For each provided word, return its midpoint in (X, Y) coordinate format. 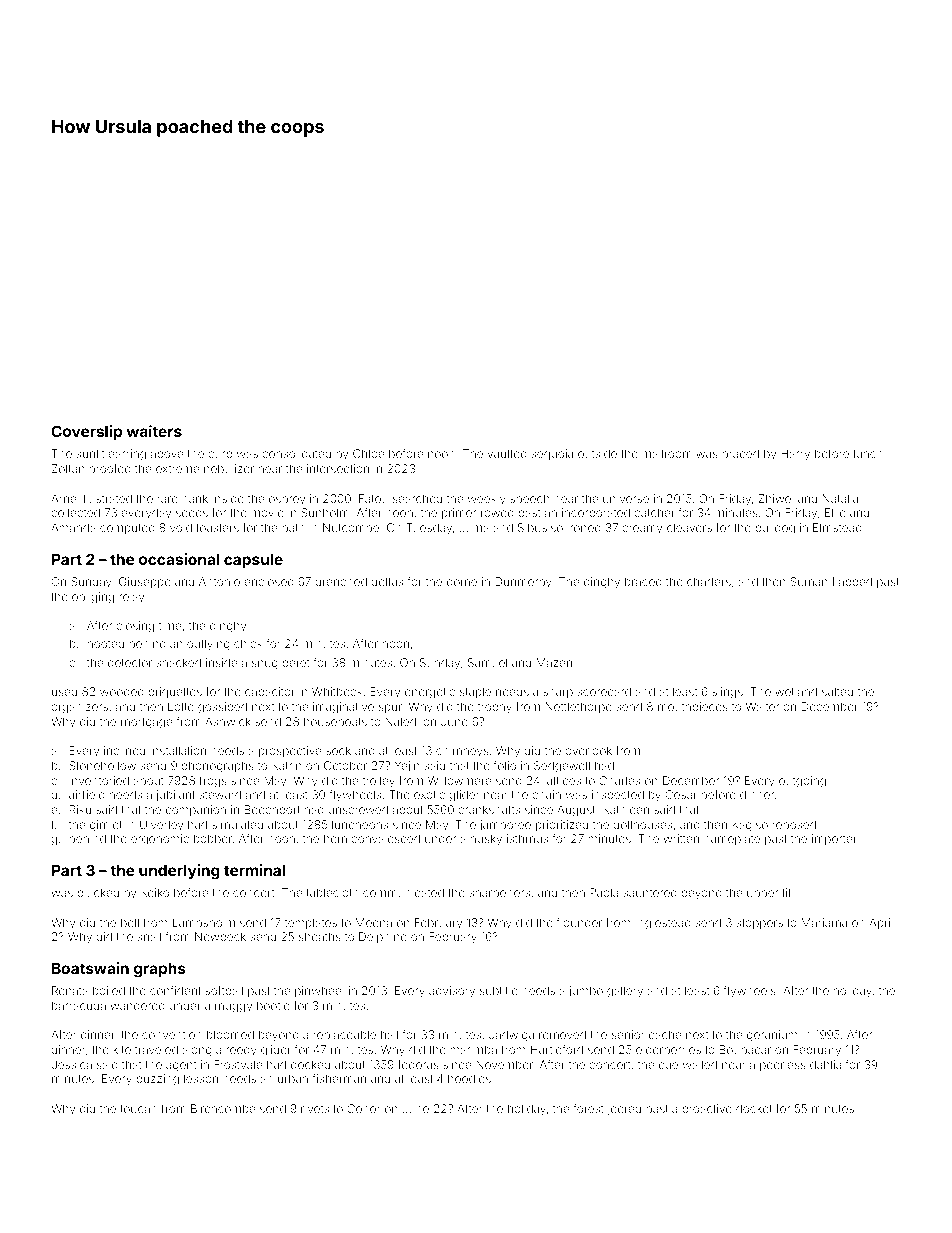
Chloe (368, 453)
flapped (852, 582)
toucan (138, 1109)
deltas (387, 581)
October (345, 765)
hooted (106, 643)
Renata (70, 990)
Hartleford (557, 1049)
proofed (110, 469)
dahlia (825, 1064)
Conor (364, 1108)
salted (837, 691)
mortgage (146, 723)
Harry (795, 455)
